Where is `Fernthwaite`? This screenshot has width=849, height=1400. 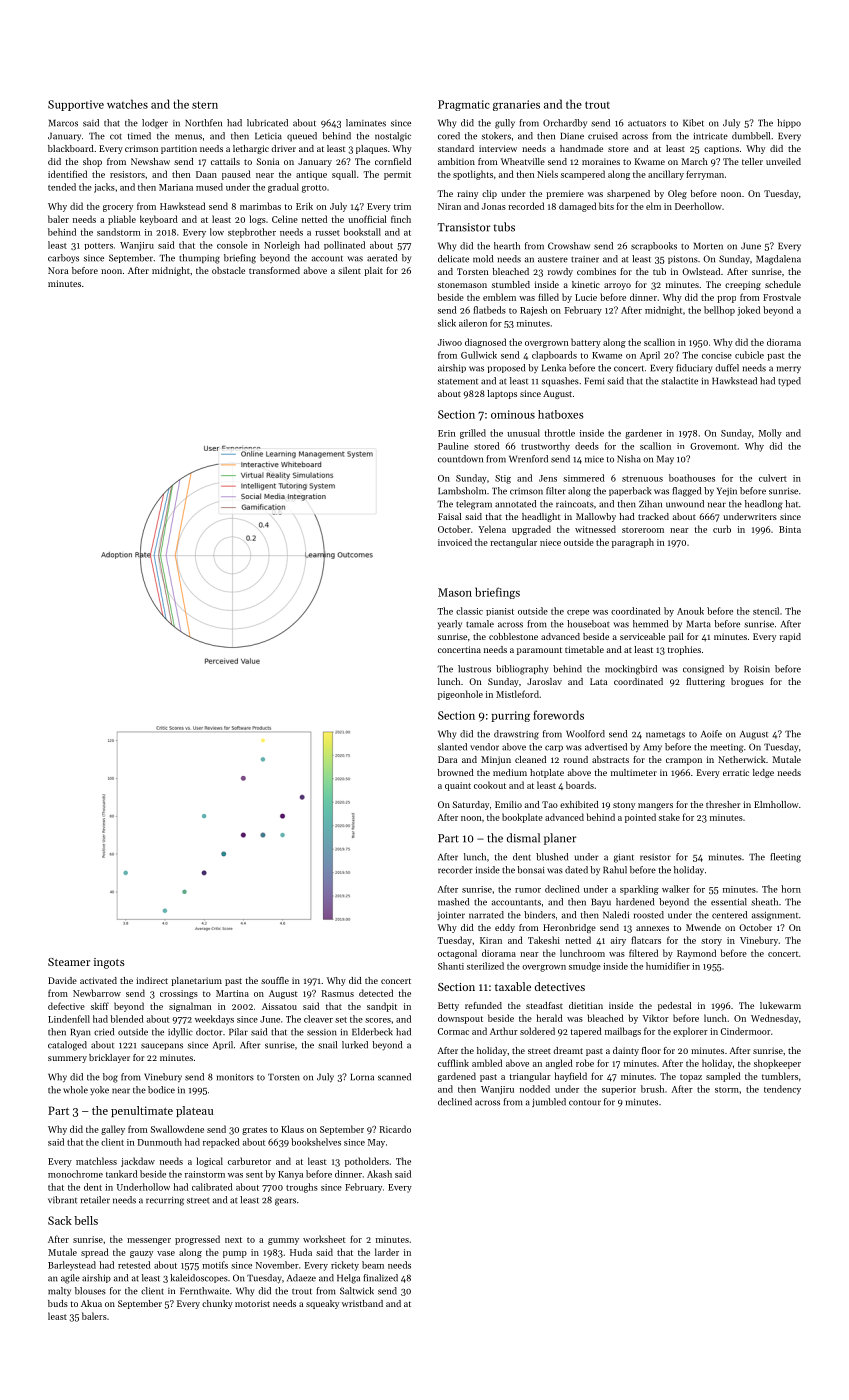
Fernthwaite is located at coordinates (204, 1291).
